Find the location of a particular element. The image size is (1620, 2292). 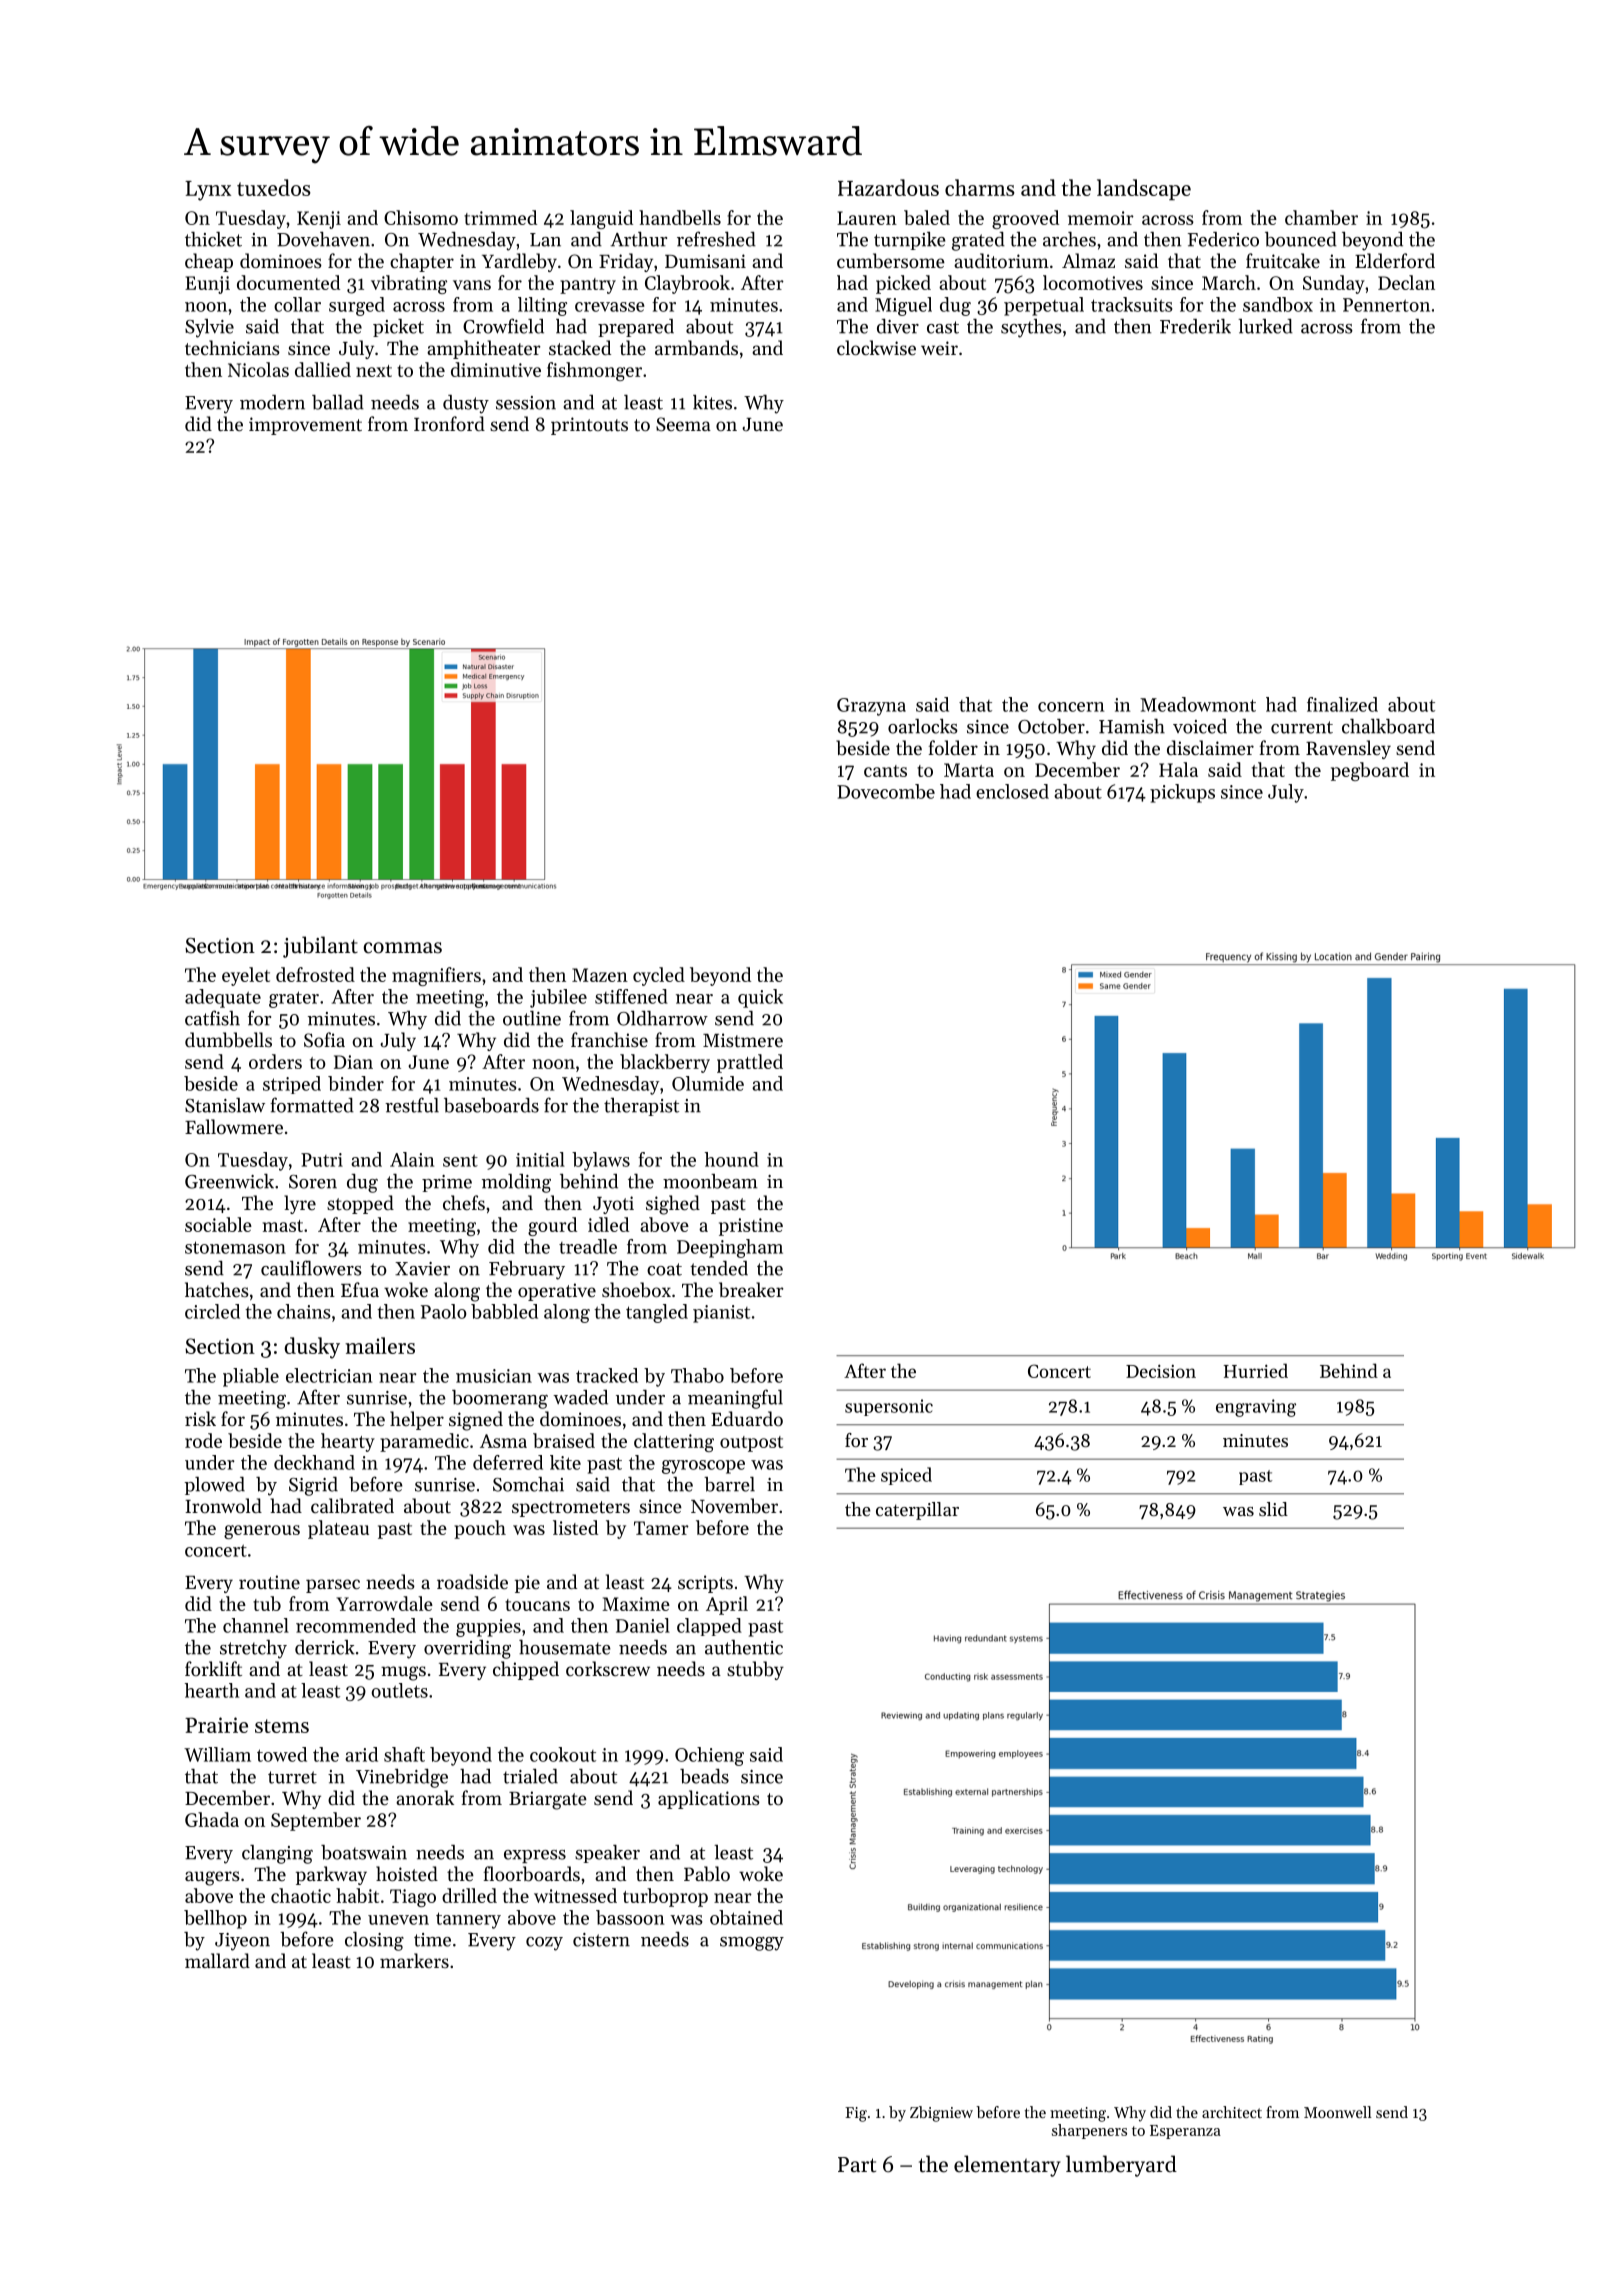

Zbigniew is located at coordinates (941, 2114).
